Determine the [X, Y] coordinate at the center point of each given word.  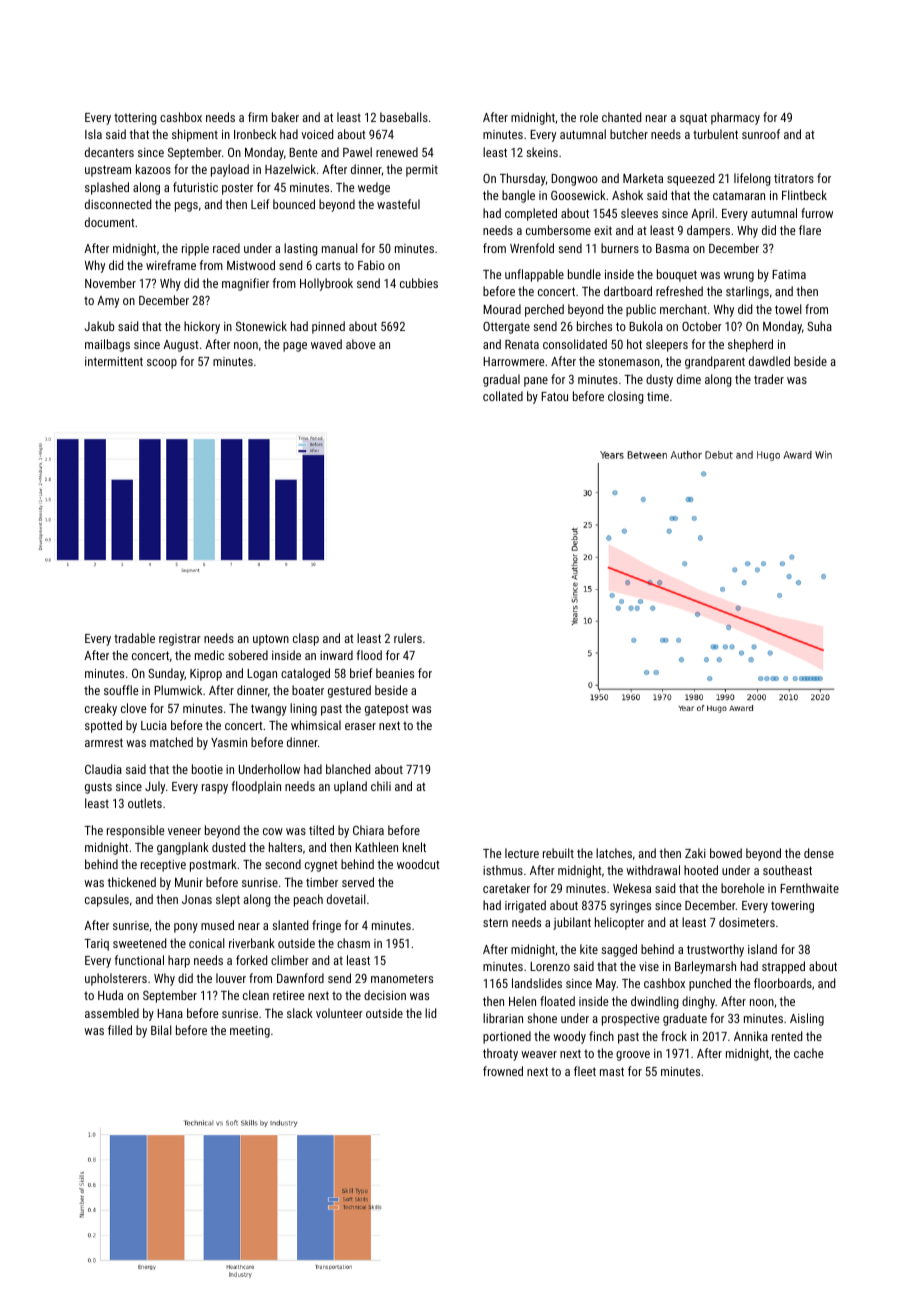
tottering [135, 119]
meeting [250, 1032]
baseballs [404, 117]
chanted [621, 117]
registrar [180, 640]
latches [614, 853]
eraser [360, 726]
